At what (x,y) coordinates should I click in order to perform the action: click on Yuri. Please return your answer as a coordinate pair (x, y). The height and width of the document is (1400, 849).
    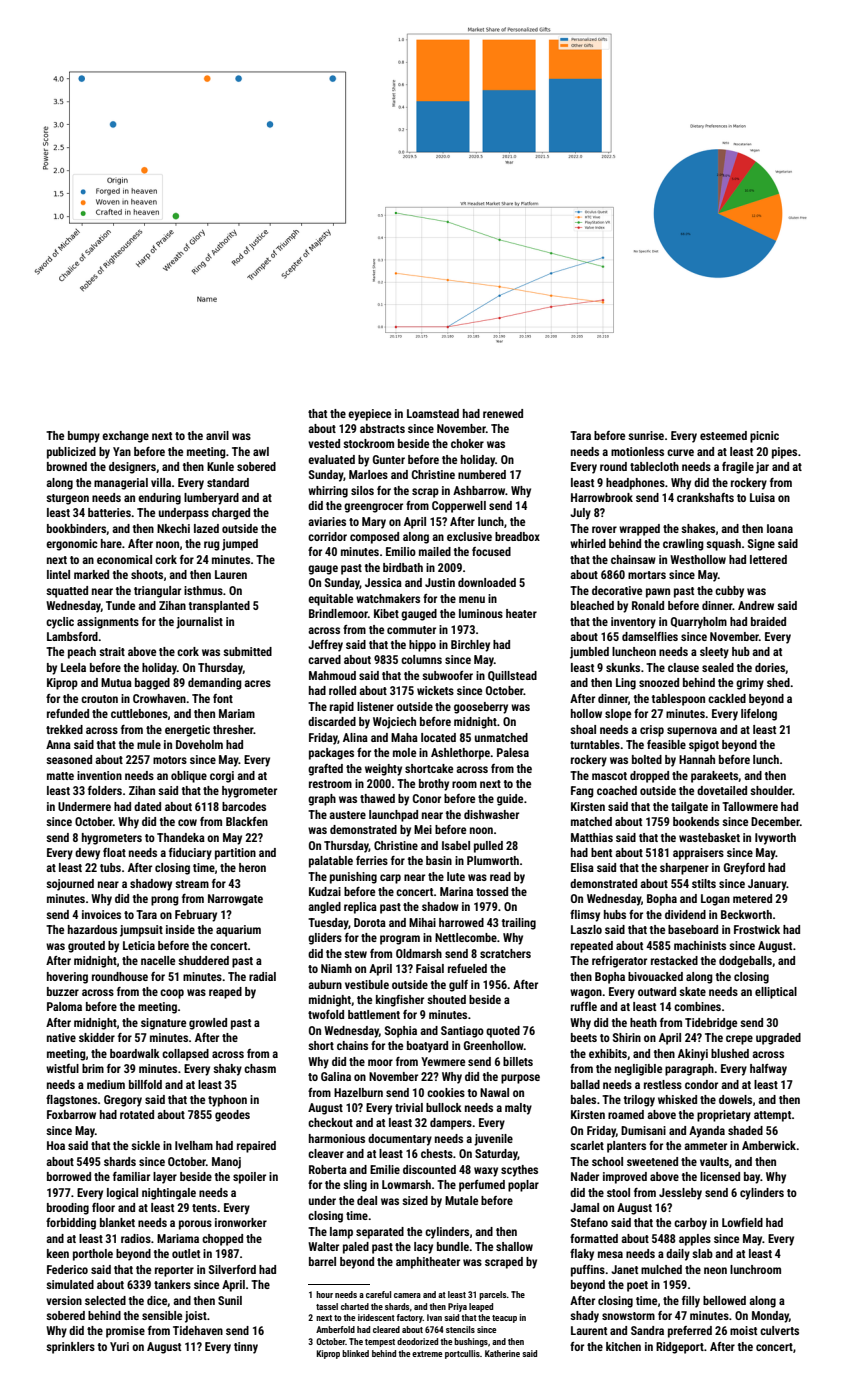
    Looking at the image, I should click on (119, 1346).
